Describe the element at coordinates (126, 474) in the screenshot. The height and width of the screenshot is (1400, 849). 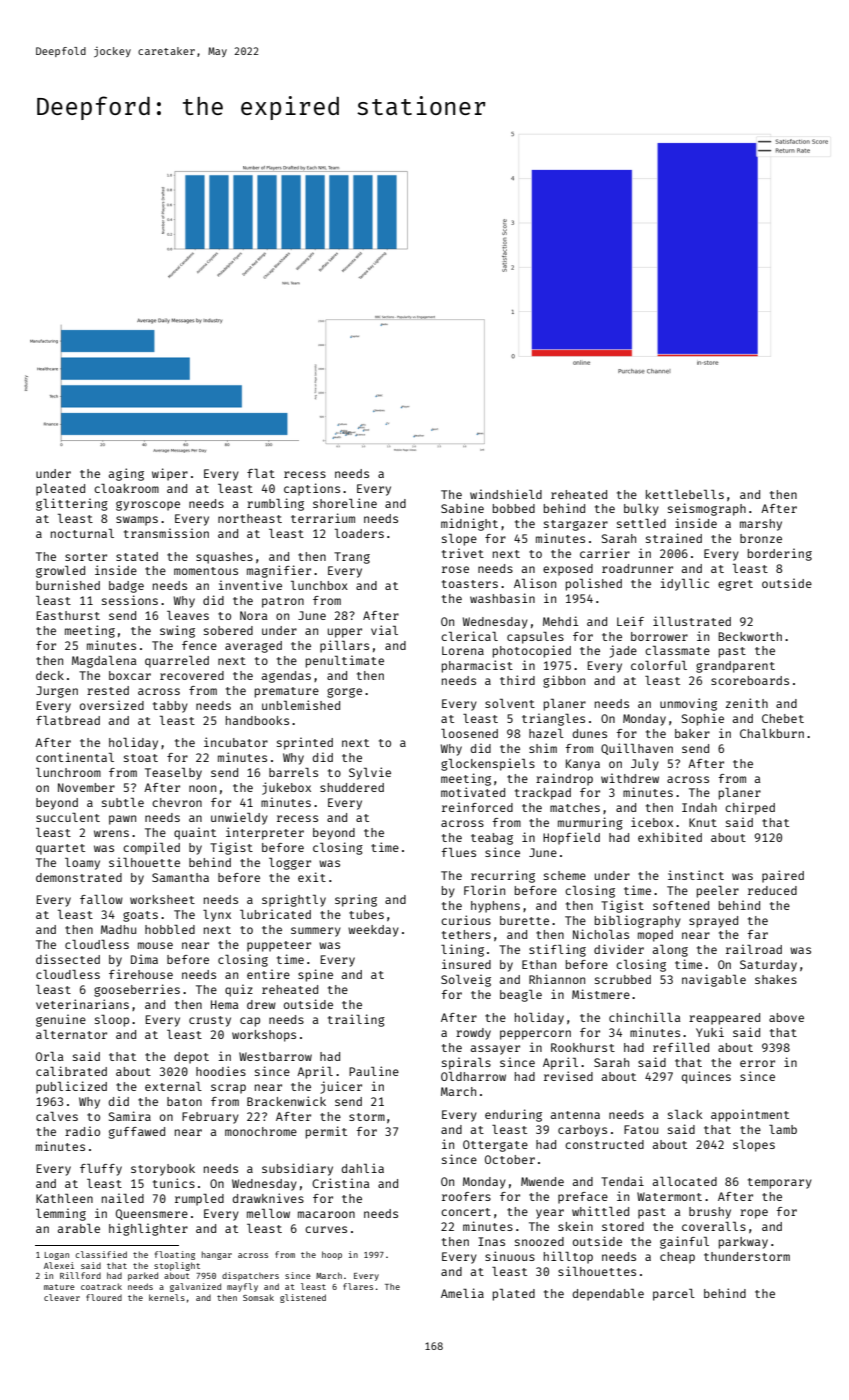
I see `aging` at that location.
